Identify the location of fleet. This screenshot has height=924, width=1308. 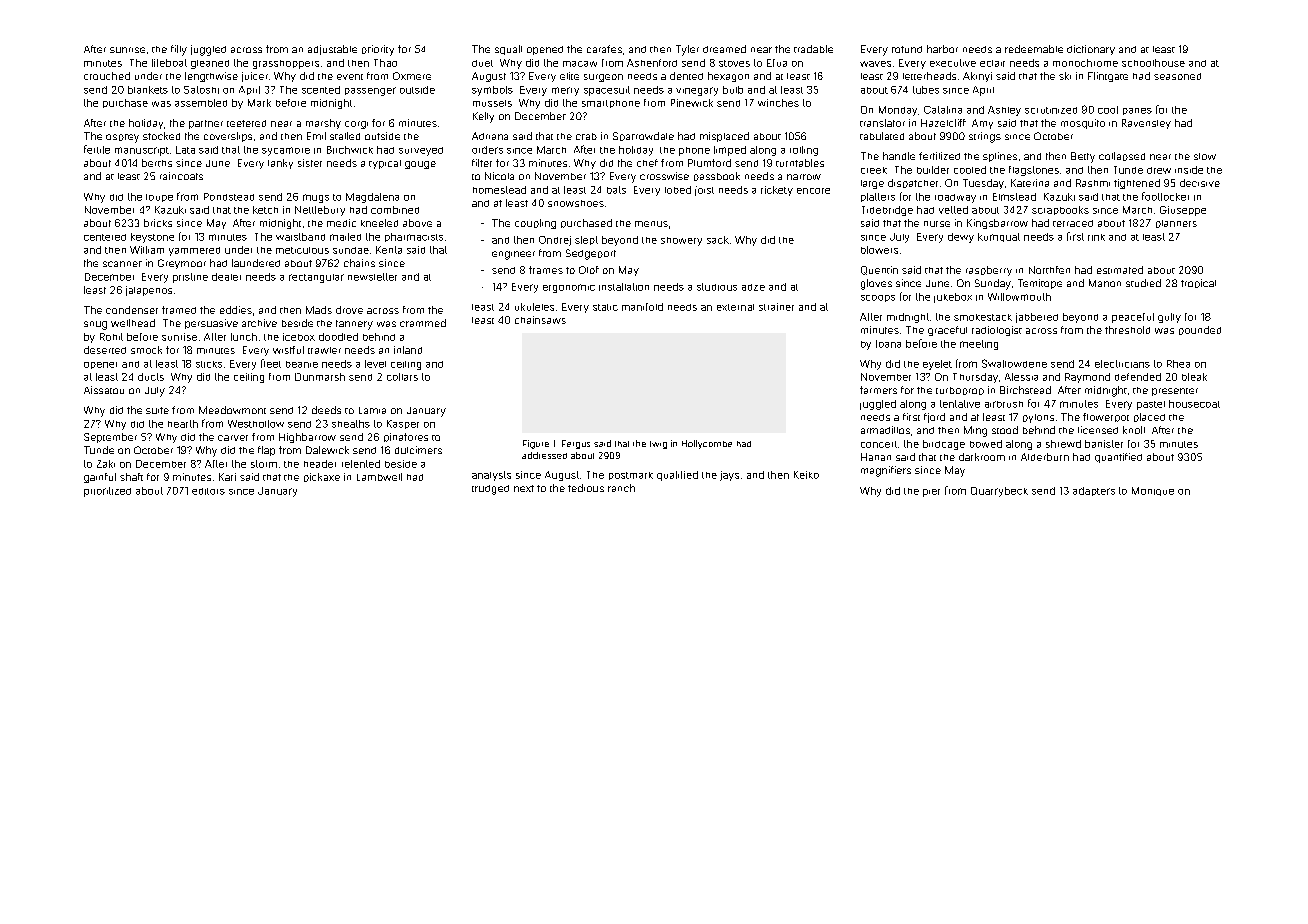
(271, 363).
